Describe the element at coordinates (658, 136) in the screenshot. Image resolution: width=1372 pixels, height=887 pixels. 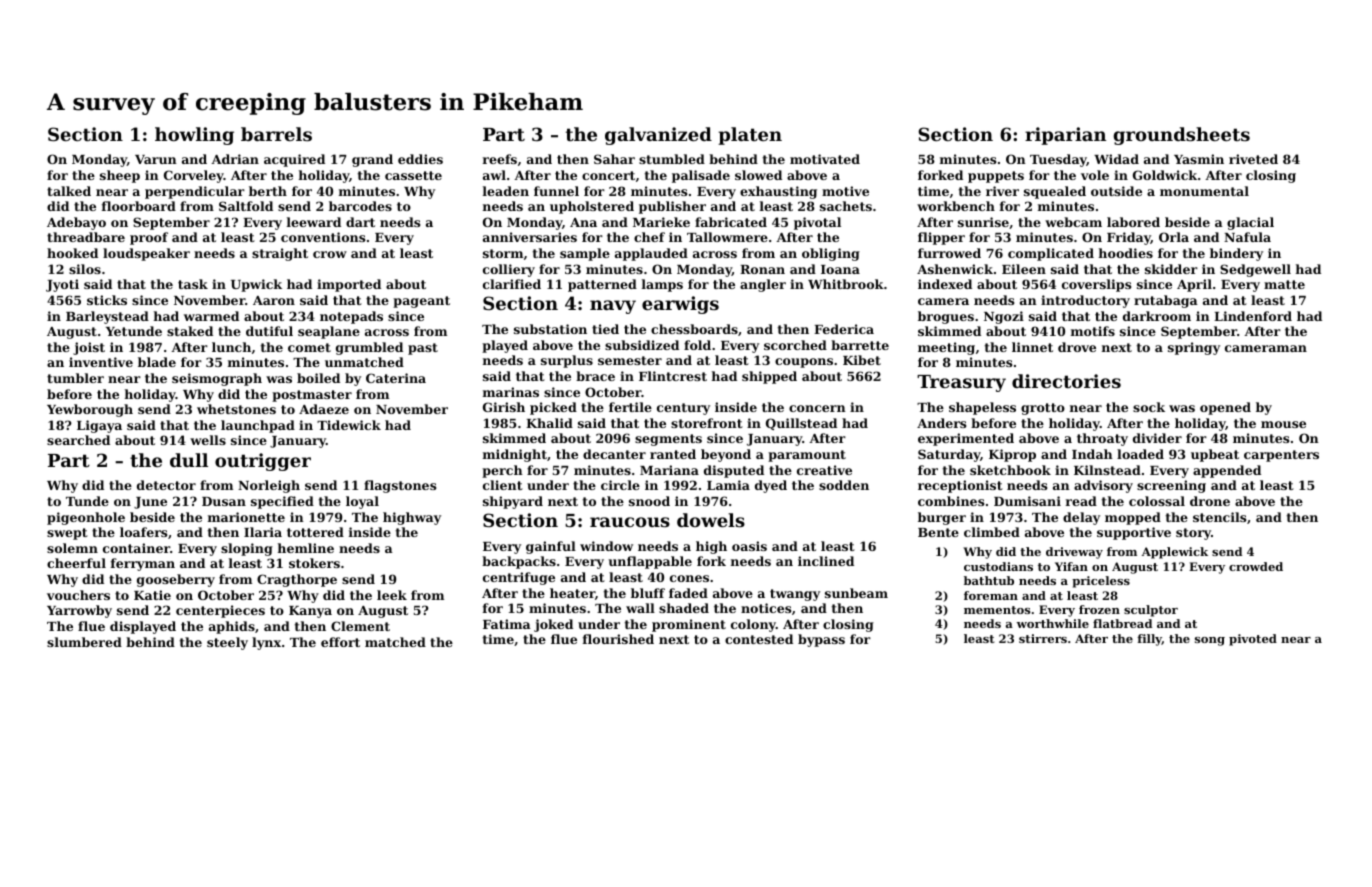
I see `galvanized` at that location.
